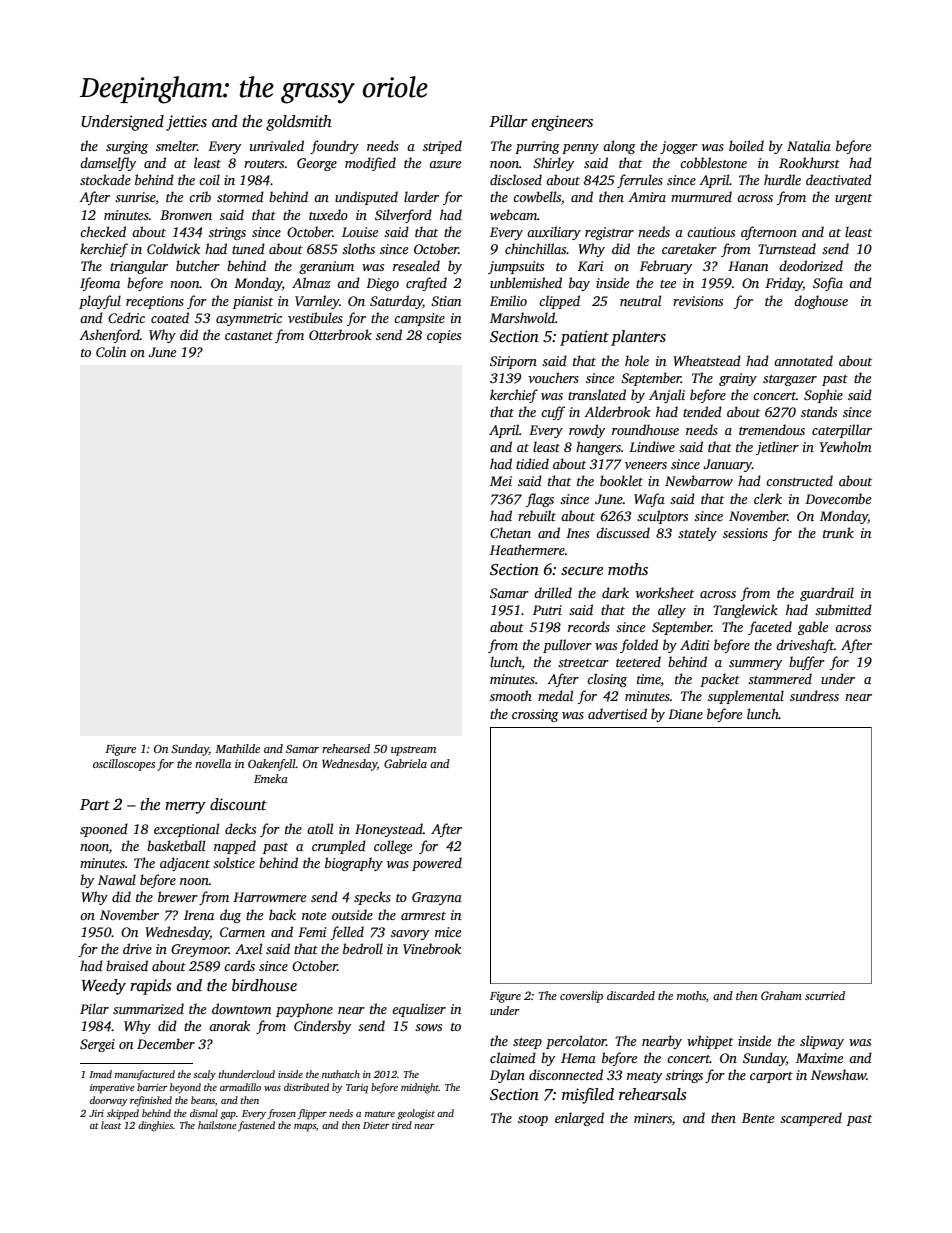 The width and height of the screenshot is (952, 1233). I want to click on engineers, so click(562, 123).
